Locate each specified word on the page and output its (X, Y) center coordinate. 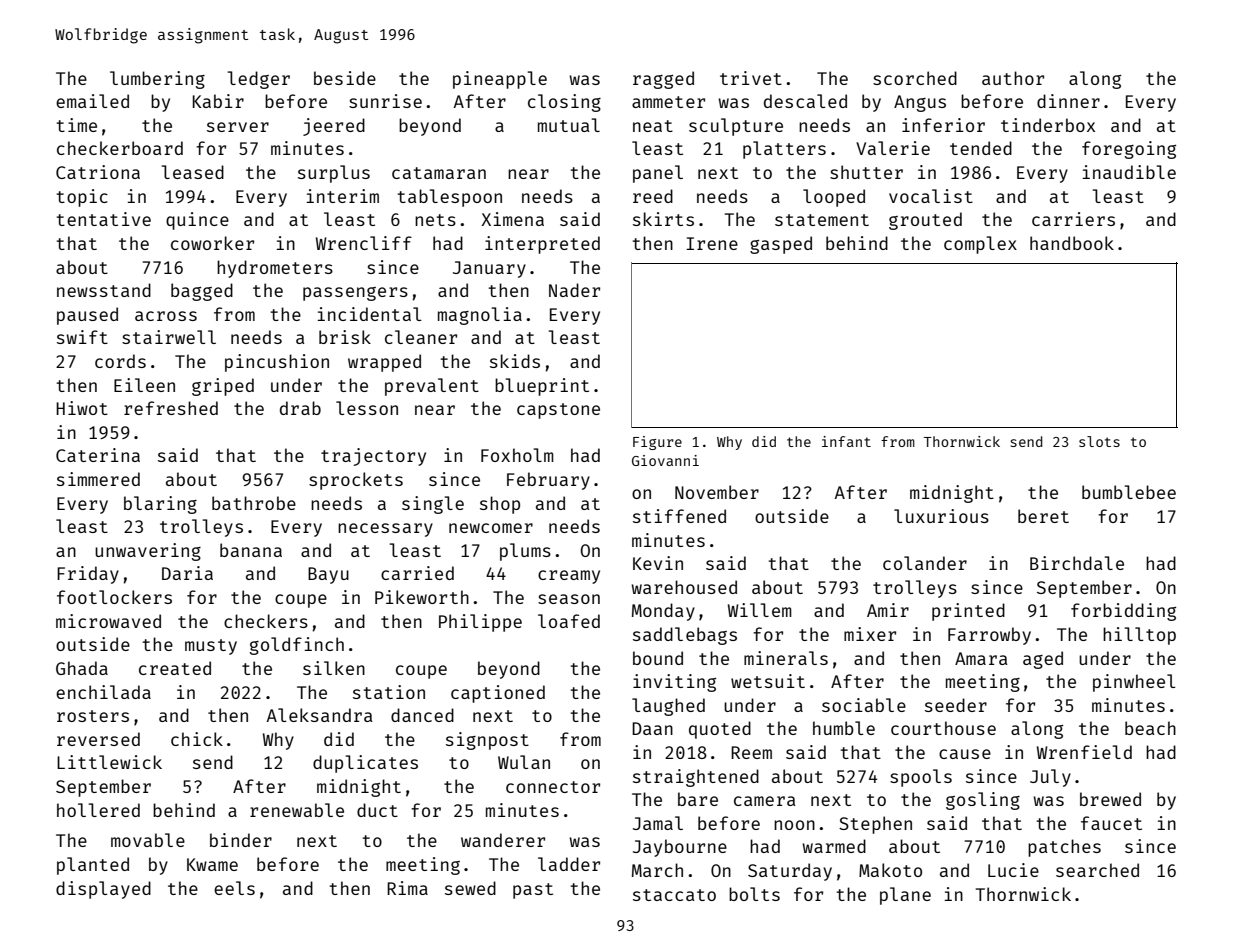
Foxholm (517, 455)
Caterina (98, 455)
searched (1097, 870)
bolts (754, 894)
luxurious (941, 516)
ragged (663, 80)
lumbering (157, 80)
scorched (915, 78)
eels (234, 888)
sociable (864, 705)
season (569, 599)
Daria (187, 573)
